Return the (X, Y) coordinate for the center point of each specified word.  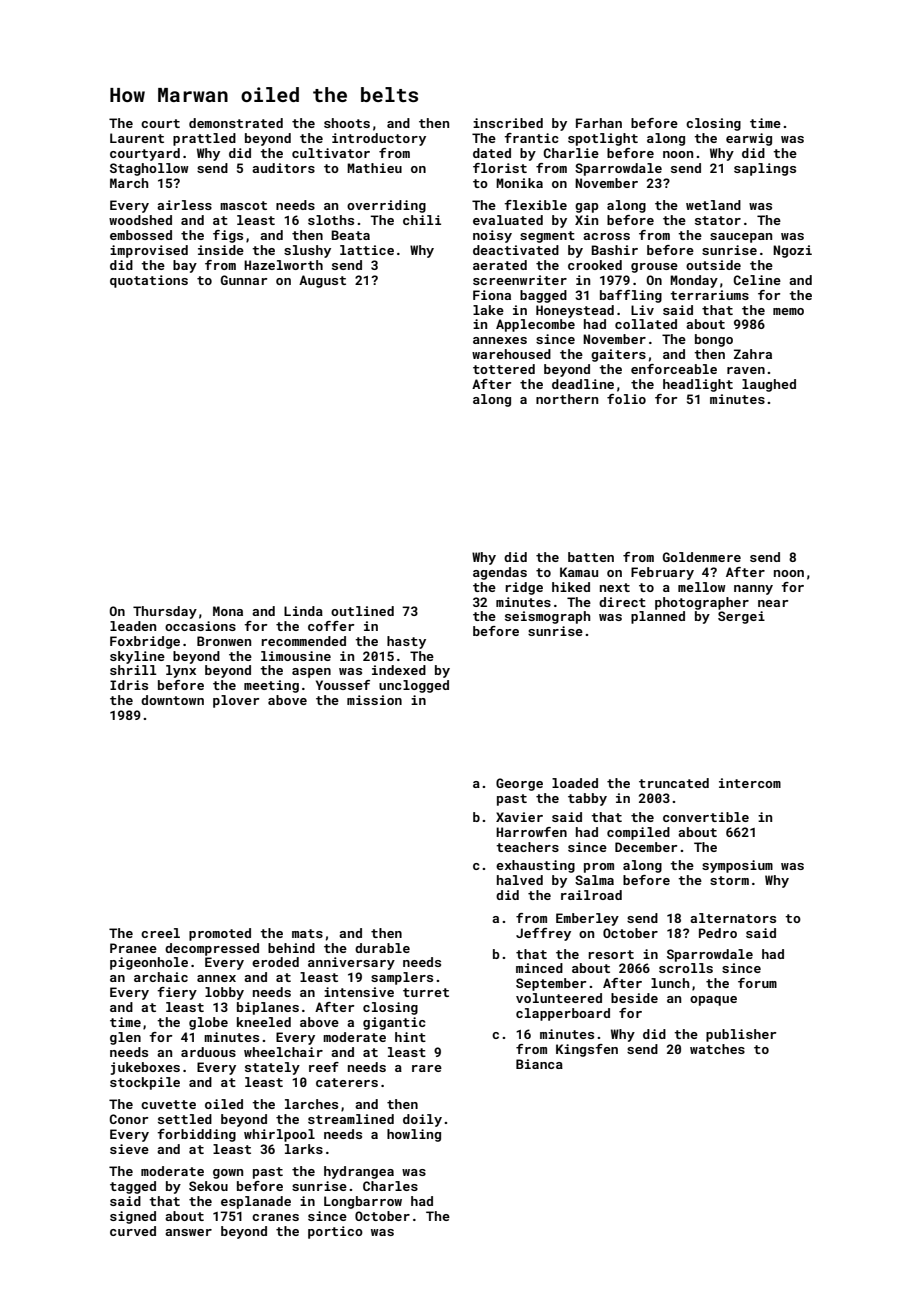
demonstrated (236, 123)
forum (757, 983)
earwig (749, 139)
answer (188, 1232)
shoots (347, 123)
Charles (390, 1186)
